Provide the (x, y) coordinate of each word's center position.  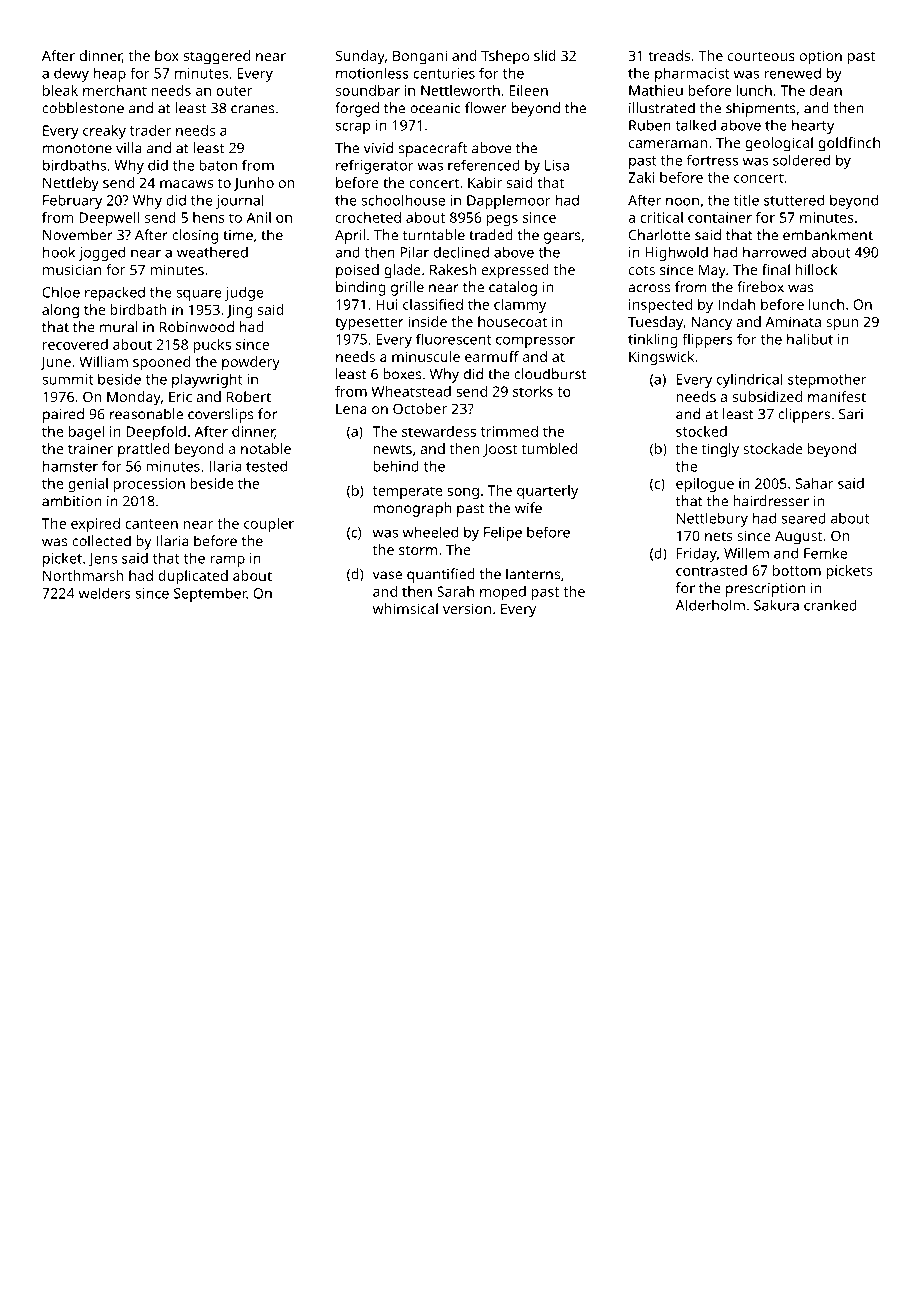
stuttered (794, 200)
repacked (115, 294)
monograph (412, 509)
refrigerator (375, 166)
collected (101, 541)
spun (842, 325)
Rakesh (453, 269)
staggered (217, 57)
